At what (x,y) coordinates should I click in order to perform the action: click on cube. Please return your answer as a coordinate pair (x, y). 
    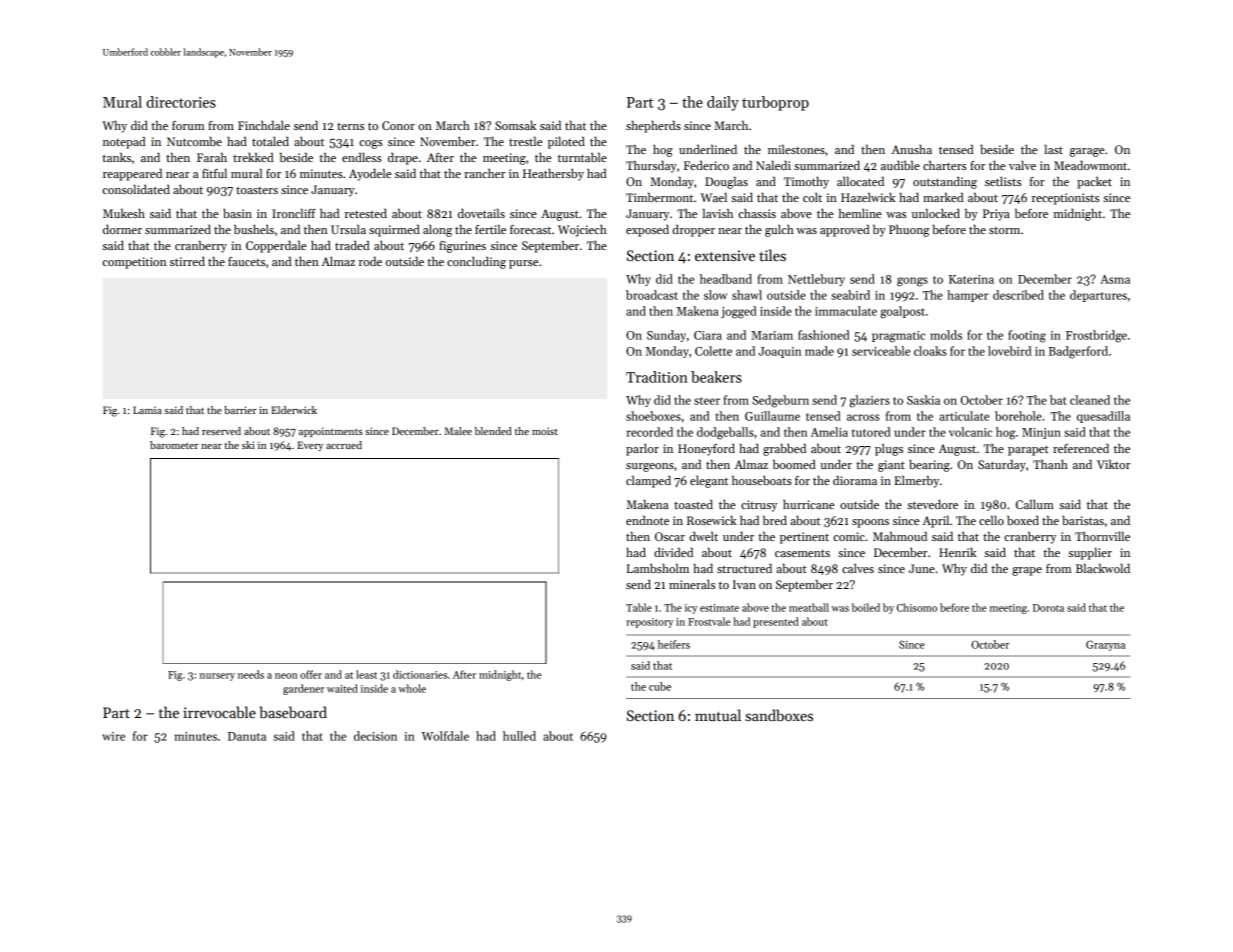
    Looking at the image, I should click on (660, 686).
